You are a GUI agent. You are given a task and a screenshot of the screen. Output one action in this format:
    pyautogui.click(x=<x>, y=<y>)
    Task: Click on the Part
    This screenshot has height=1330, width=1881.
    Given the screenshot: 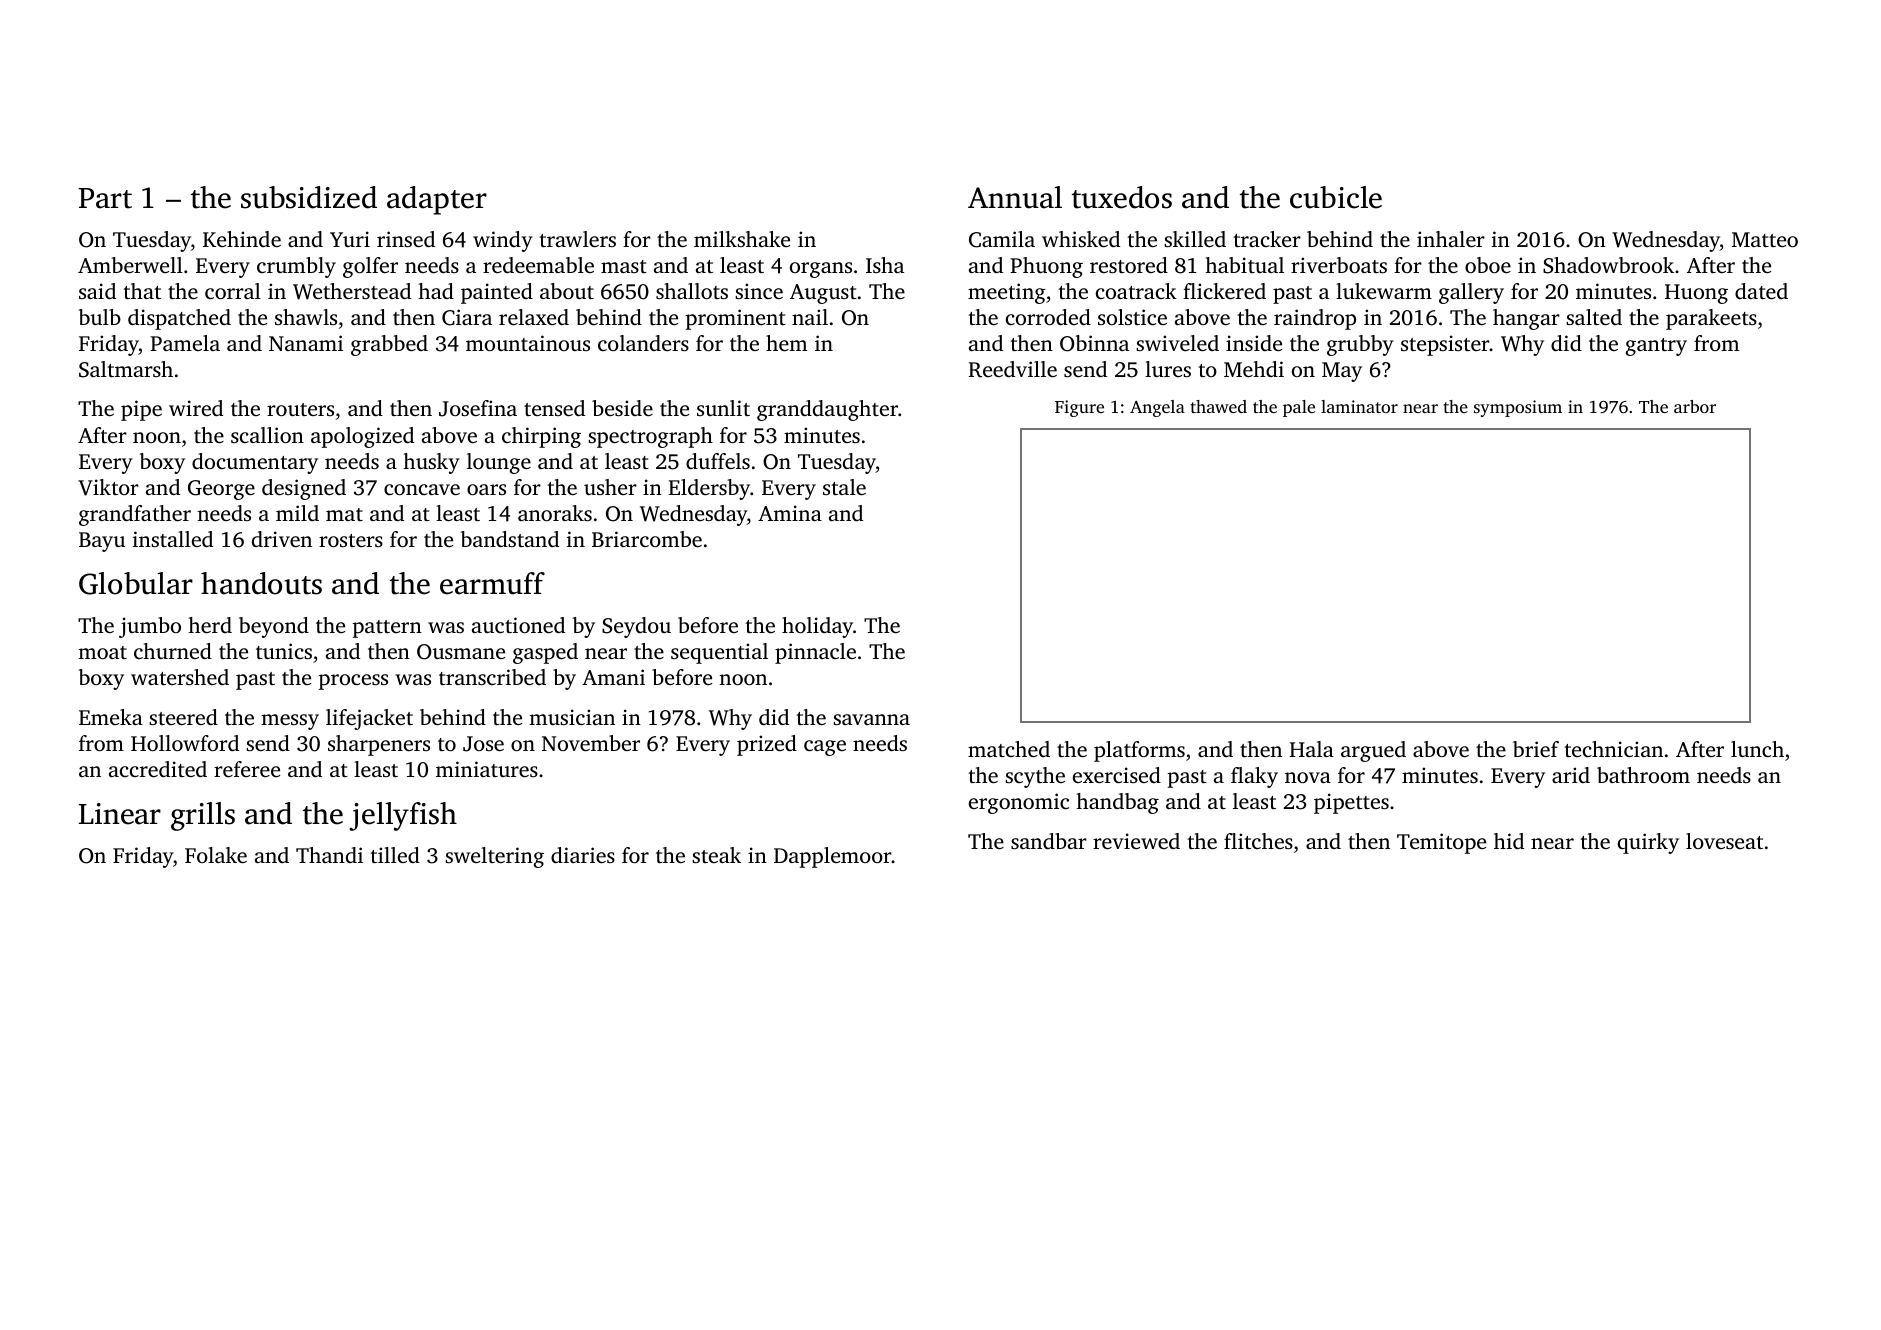 What is the action you would take?
    pyautogui.click(x=105, y=198)
